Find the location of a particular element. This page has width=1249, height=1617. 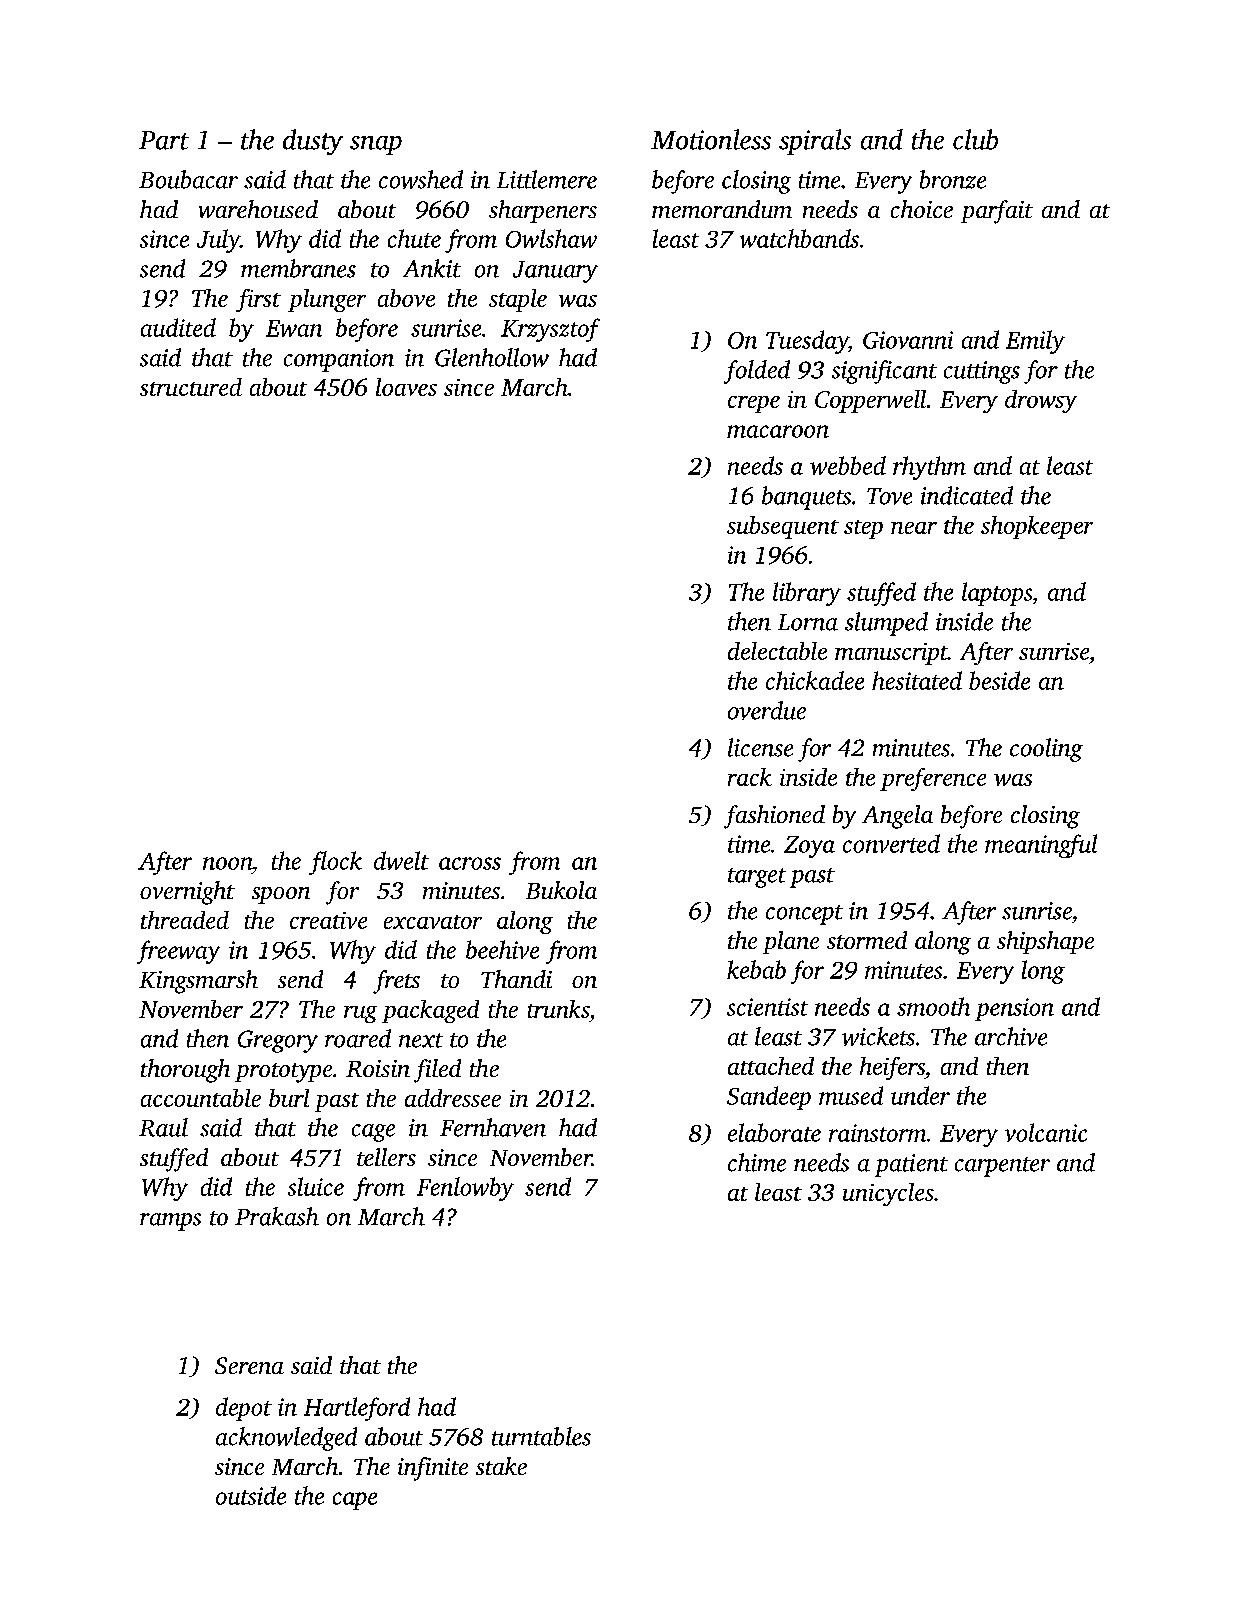

unicycles is located at coordinates (888, 1194).
